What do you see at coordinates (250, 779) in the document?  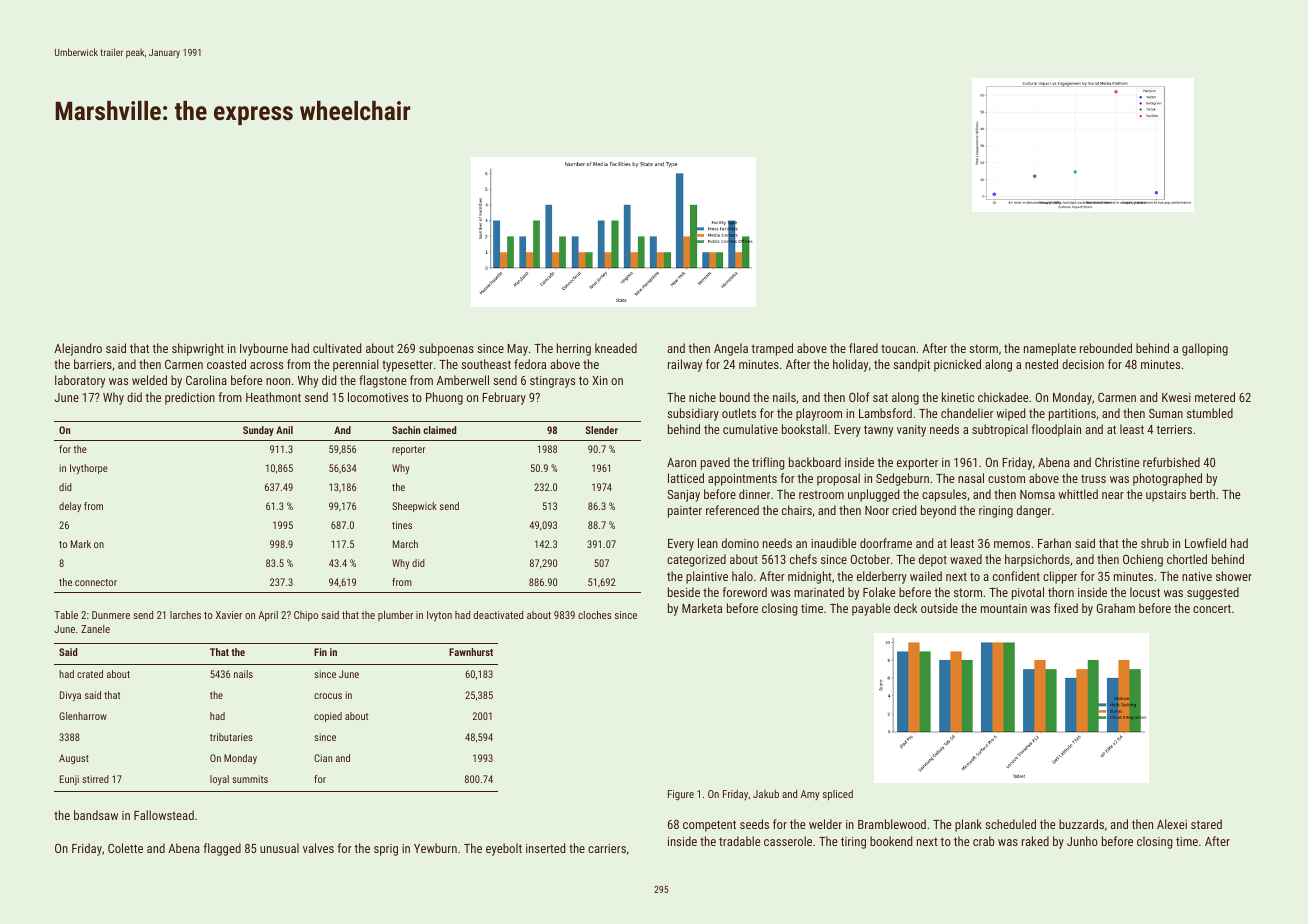 I see `summits` at bounding box center [250, 779].
